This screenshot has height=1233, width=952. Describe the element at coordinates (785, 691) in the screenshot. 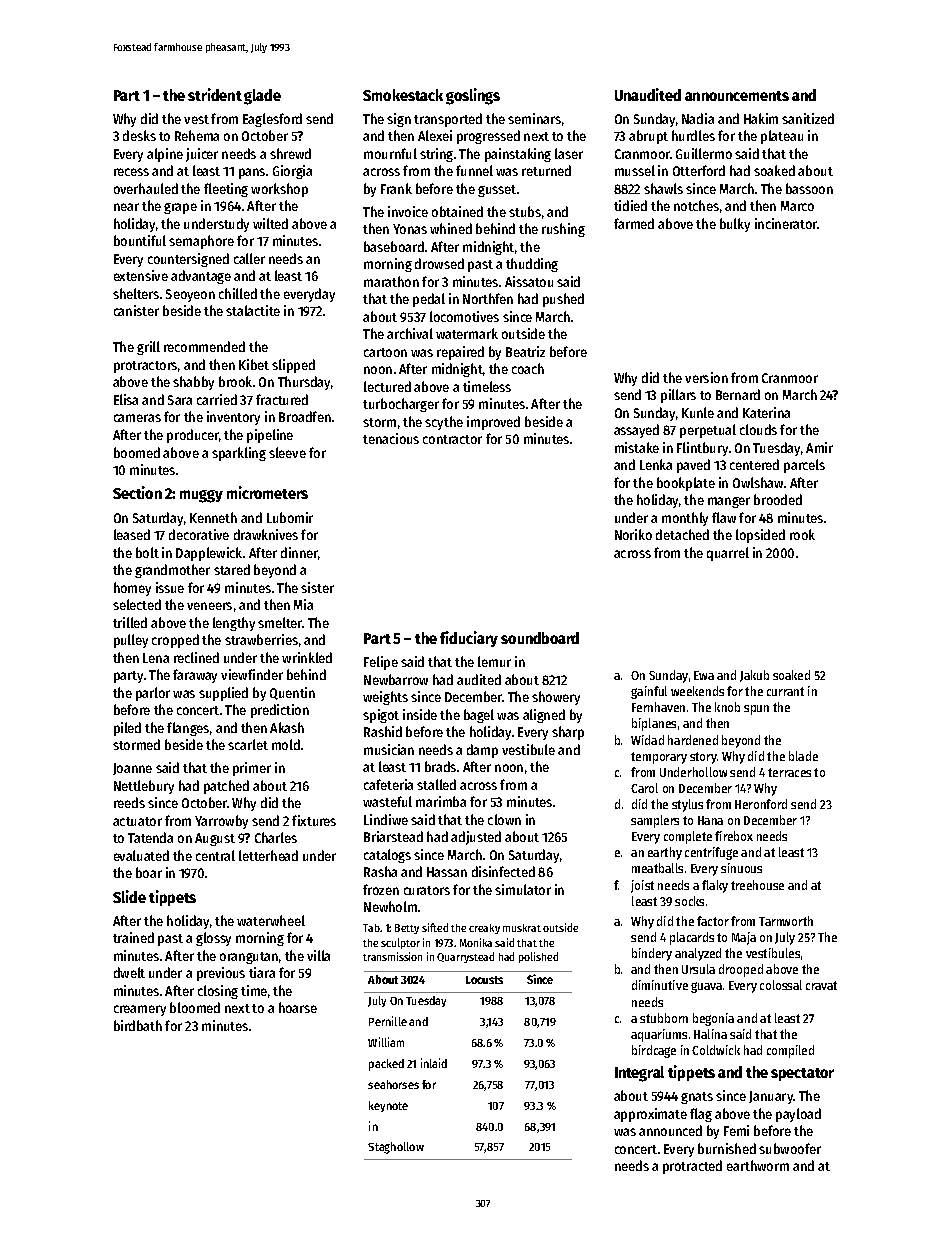

I see `currant` at that location.
